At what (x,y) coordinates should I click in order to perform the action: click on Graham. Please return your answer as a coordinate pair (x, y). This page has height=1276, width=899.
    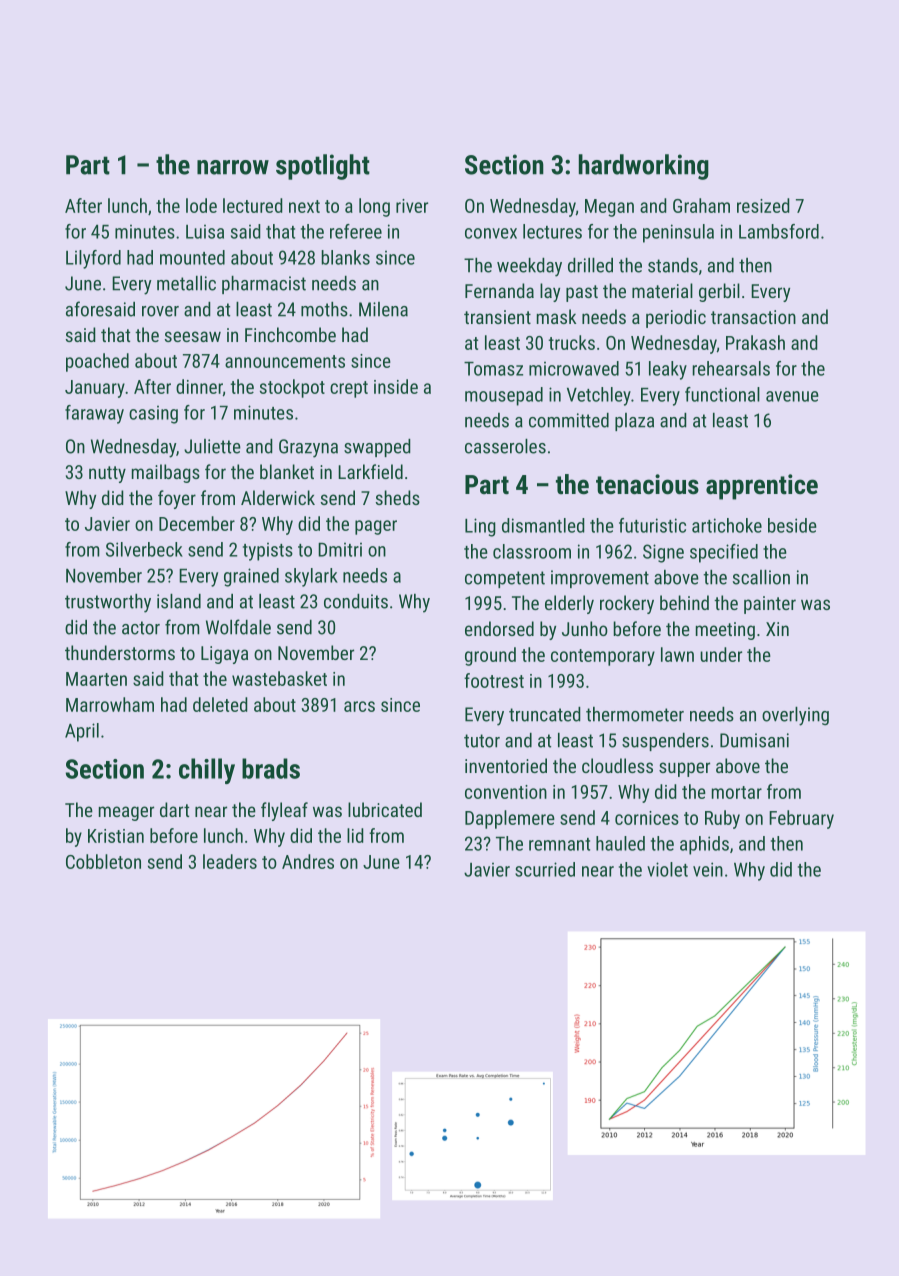
    Looking at the image, I should click on (701, 205).
